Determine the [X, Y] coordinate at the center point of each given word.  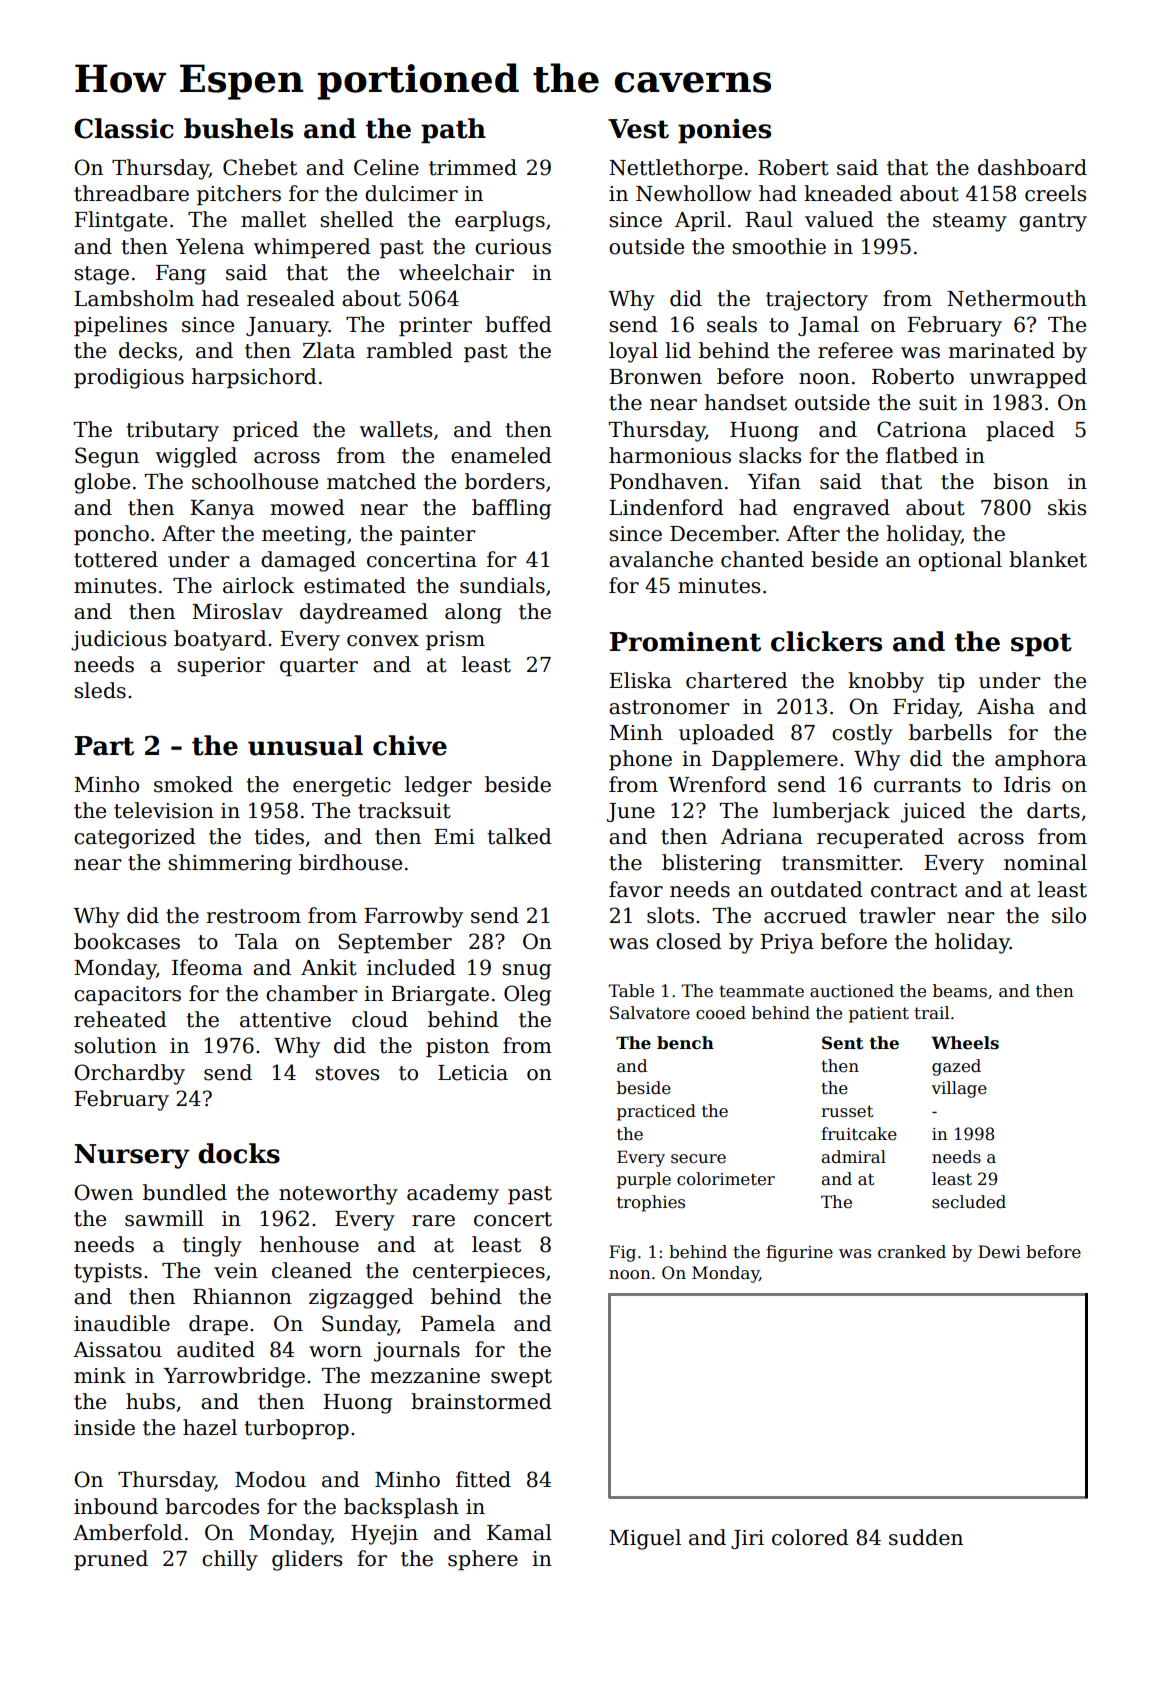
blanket [1048, 559]
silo [1069, 915]
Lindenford [666, 507]
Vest [638, 129]
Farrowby [413, 917]
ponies [724, 131]
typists [108, 1273]
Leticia [473, 1073]
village [959, 1089]
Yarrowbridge [234, 1377]
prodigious [129, 378]
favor [636, 889]
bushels [238, 128]
